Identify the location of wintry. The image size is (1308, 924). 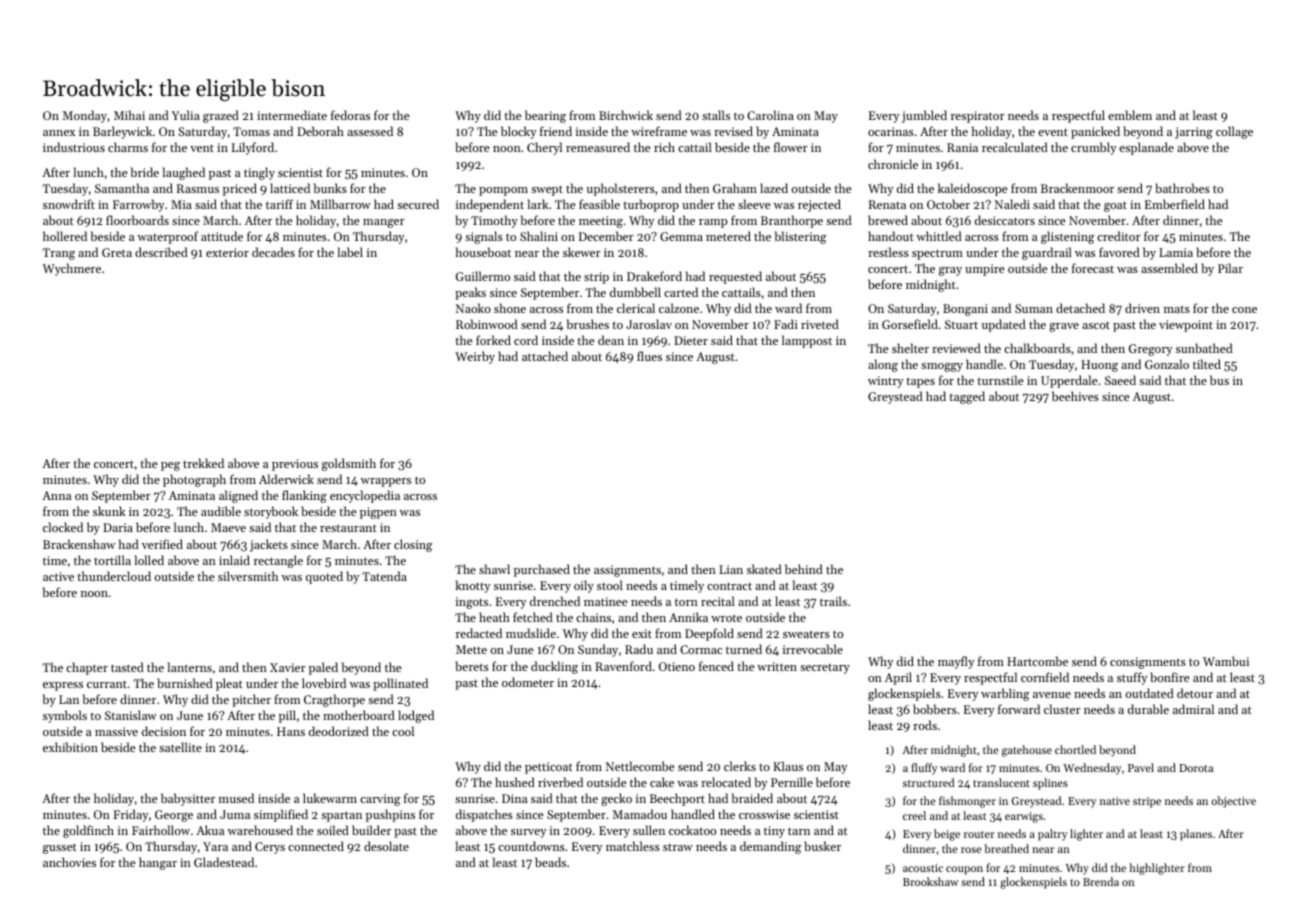
(885, 382).
